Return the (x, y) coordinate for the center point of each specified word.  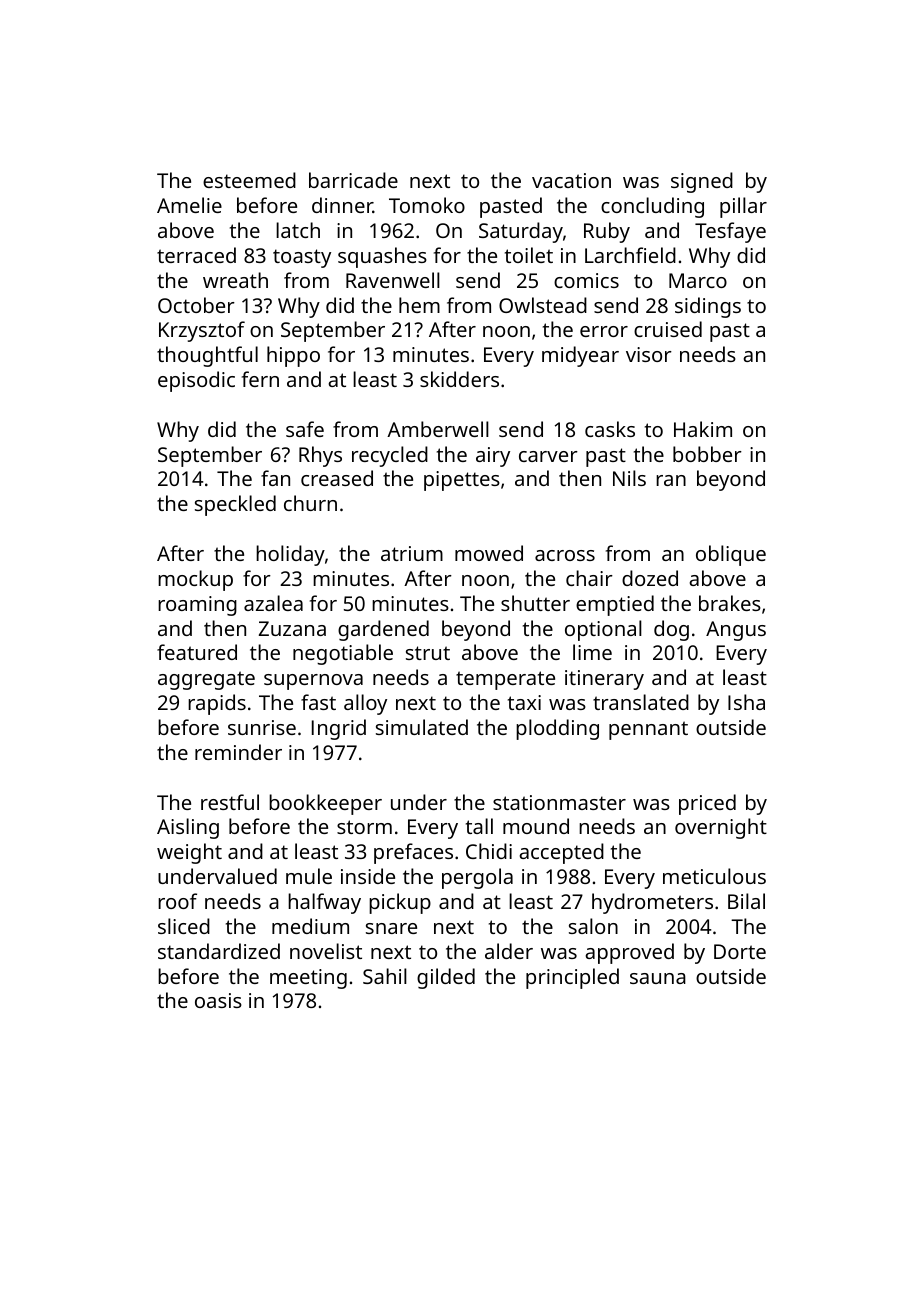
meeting (308, 979)
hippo (293, 356)
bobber (707, 454)
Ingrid (339, 729)
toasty (302, 258)
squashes (382, 257)
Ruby (607, 232)
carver (548, 456)
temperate (505, 680)
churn (310, 503)
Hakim (703, 429)
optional (603, 630)
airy (493, 457)
